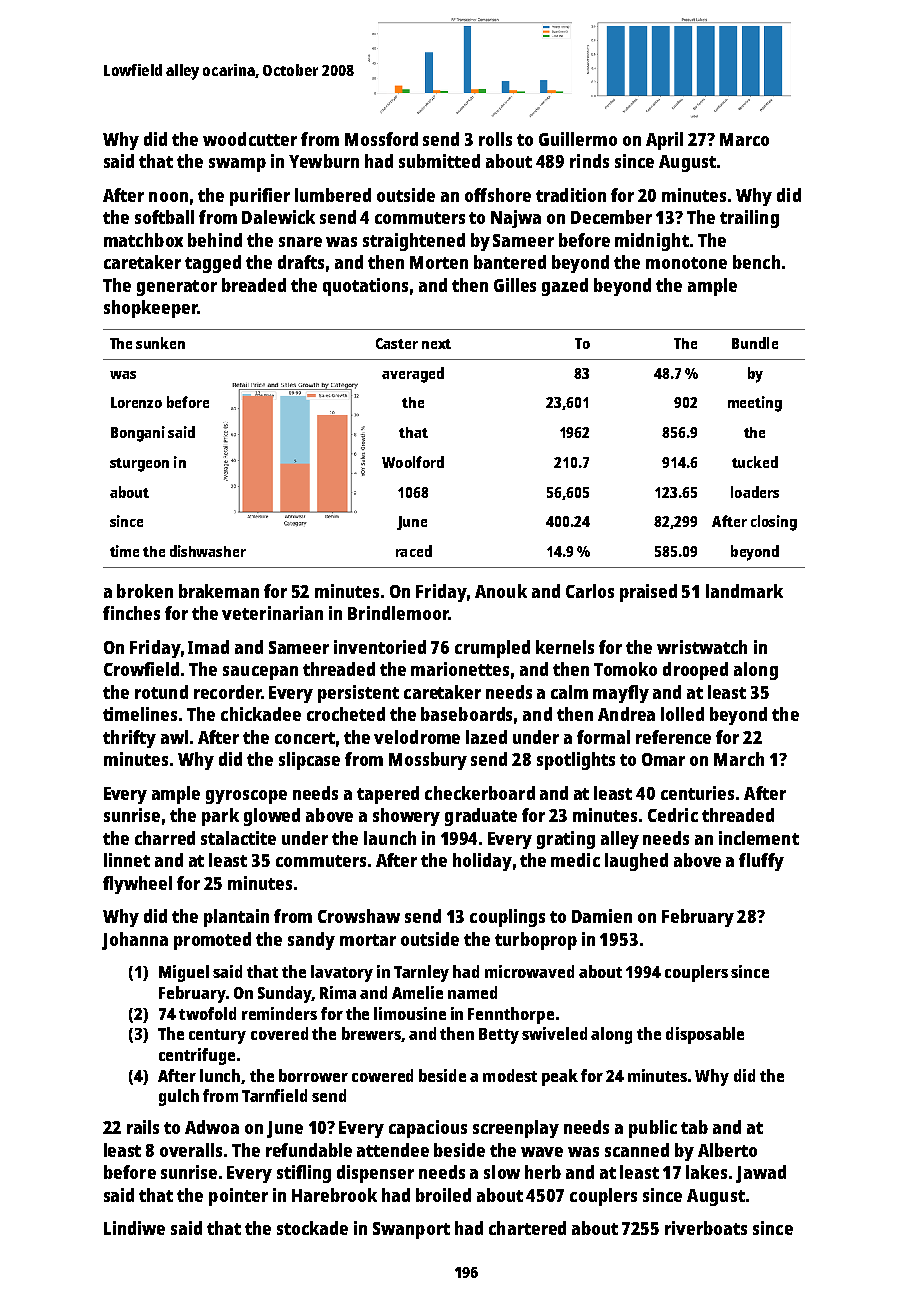 The image size is (908, 1316). What do you see at coordinates (254, 285) in the image?
I see `breaded` at bounding box center [254, 285].
